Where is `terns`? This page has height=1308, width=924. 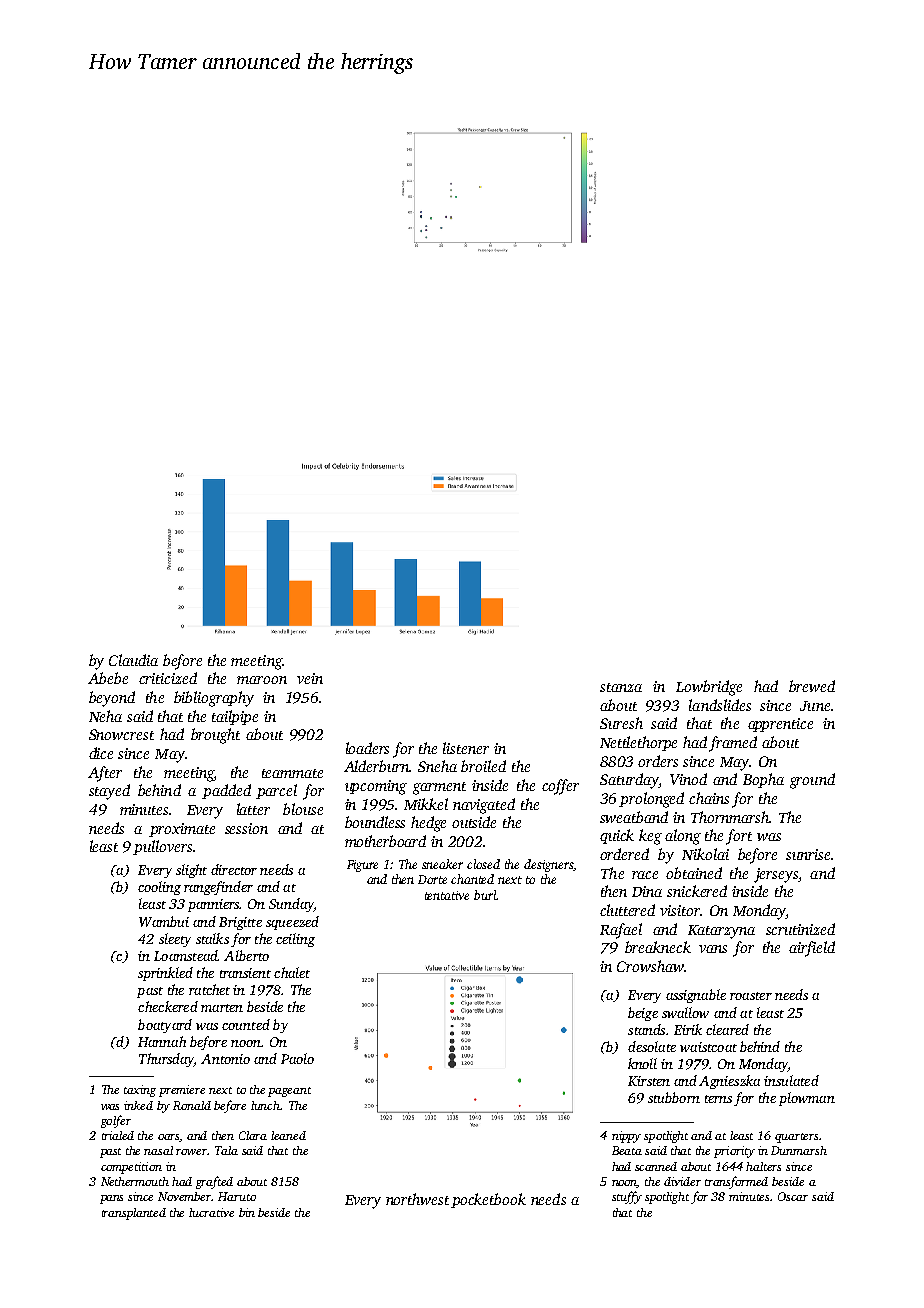 terns is located at coordinates (718, 1099).
